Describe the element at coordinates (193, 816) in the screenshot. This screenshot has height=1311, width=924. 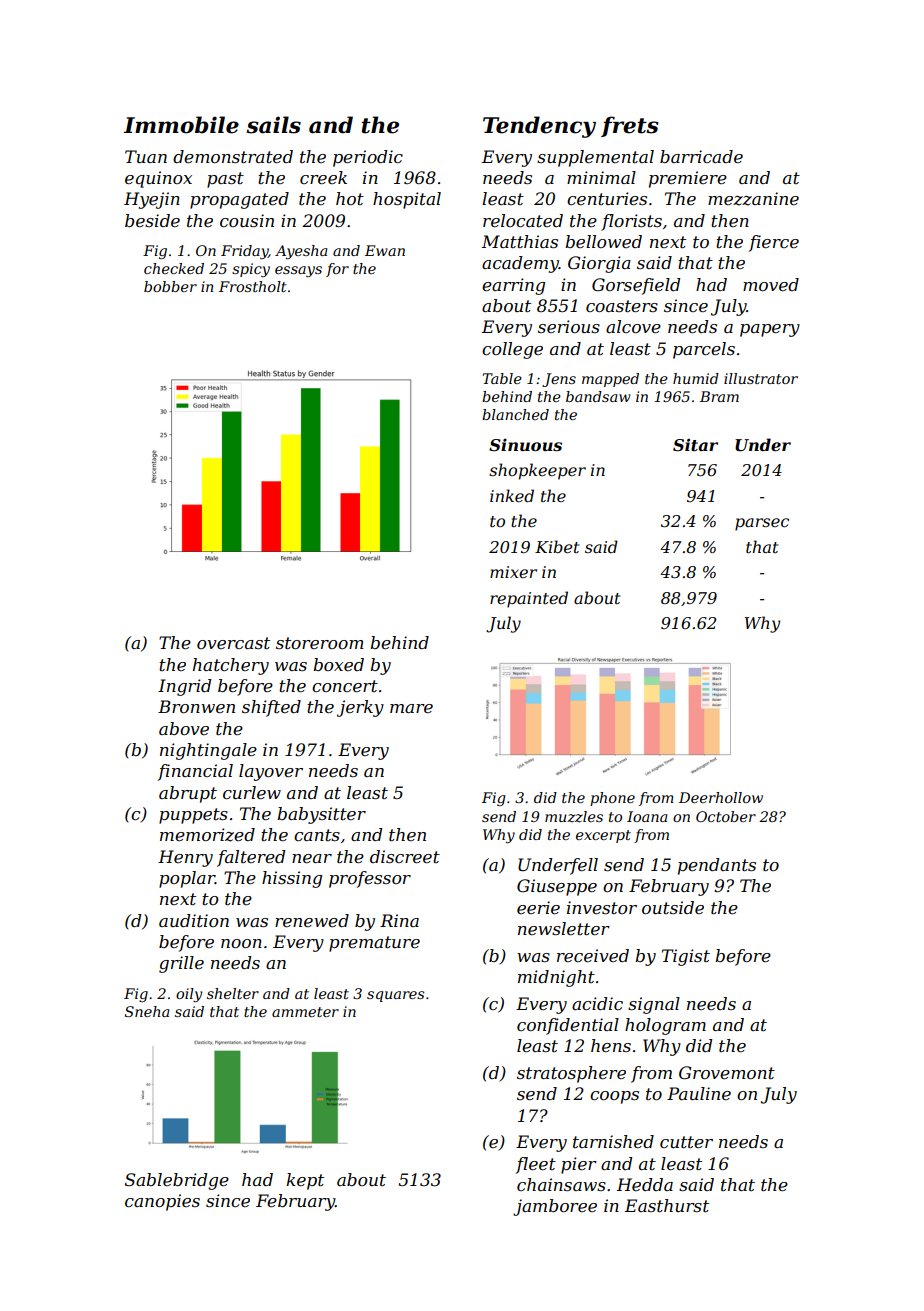
I see `puppets` at that location.
